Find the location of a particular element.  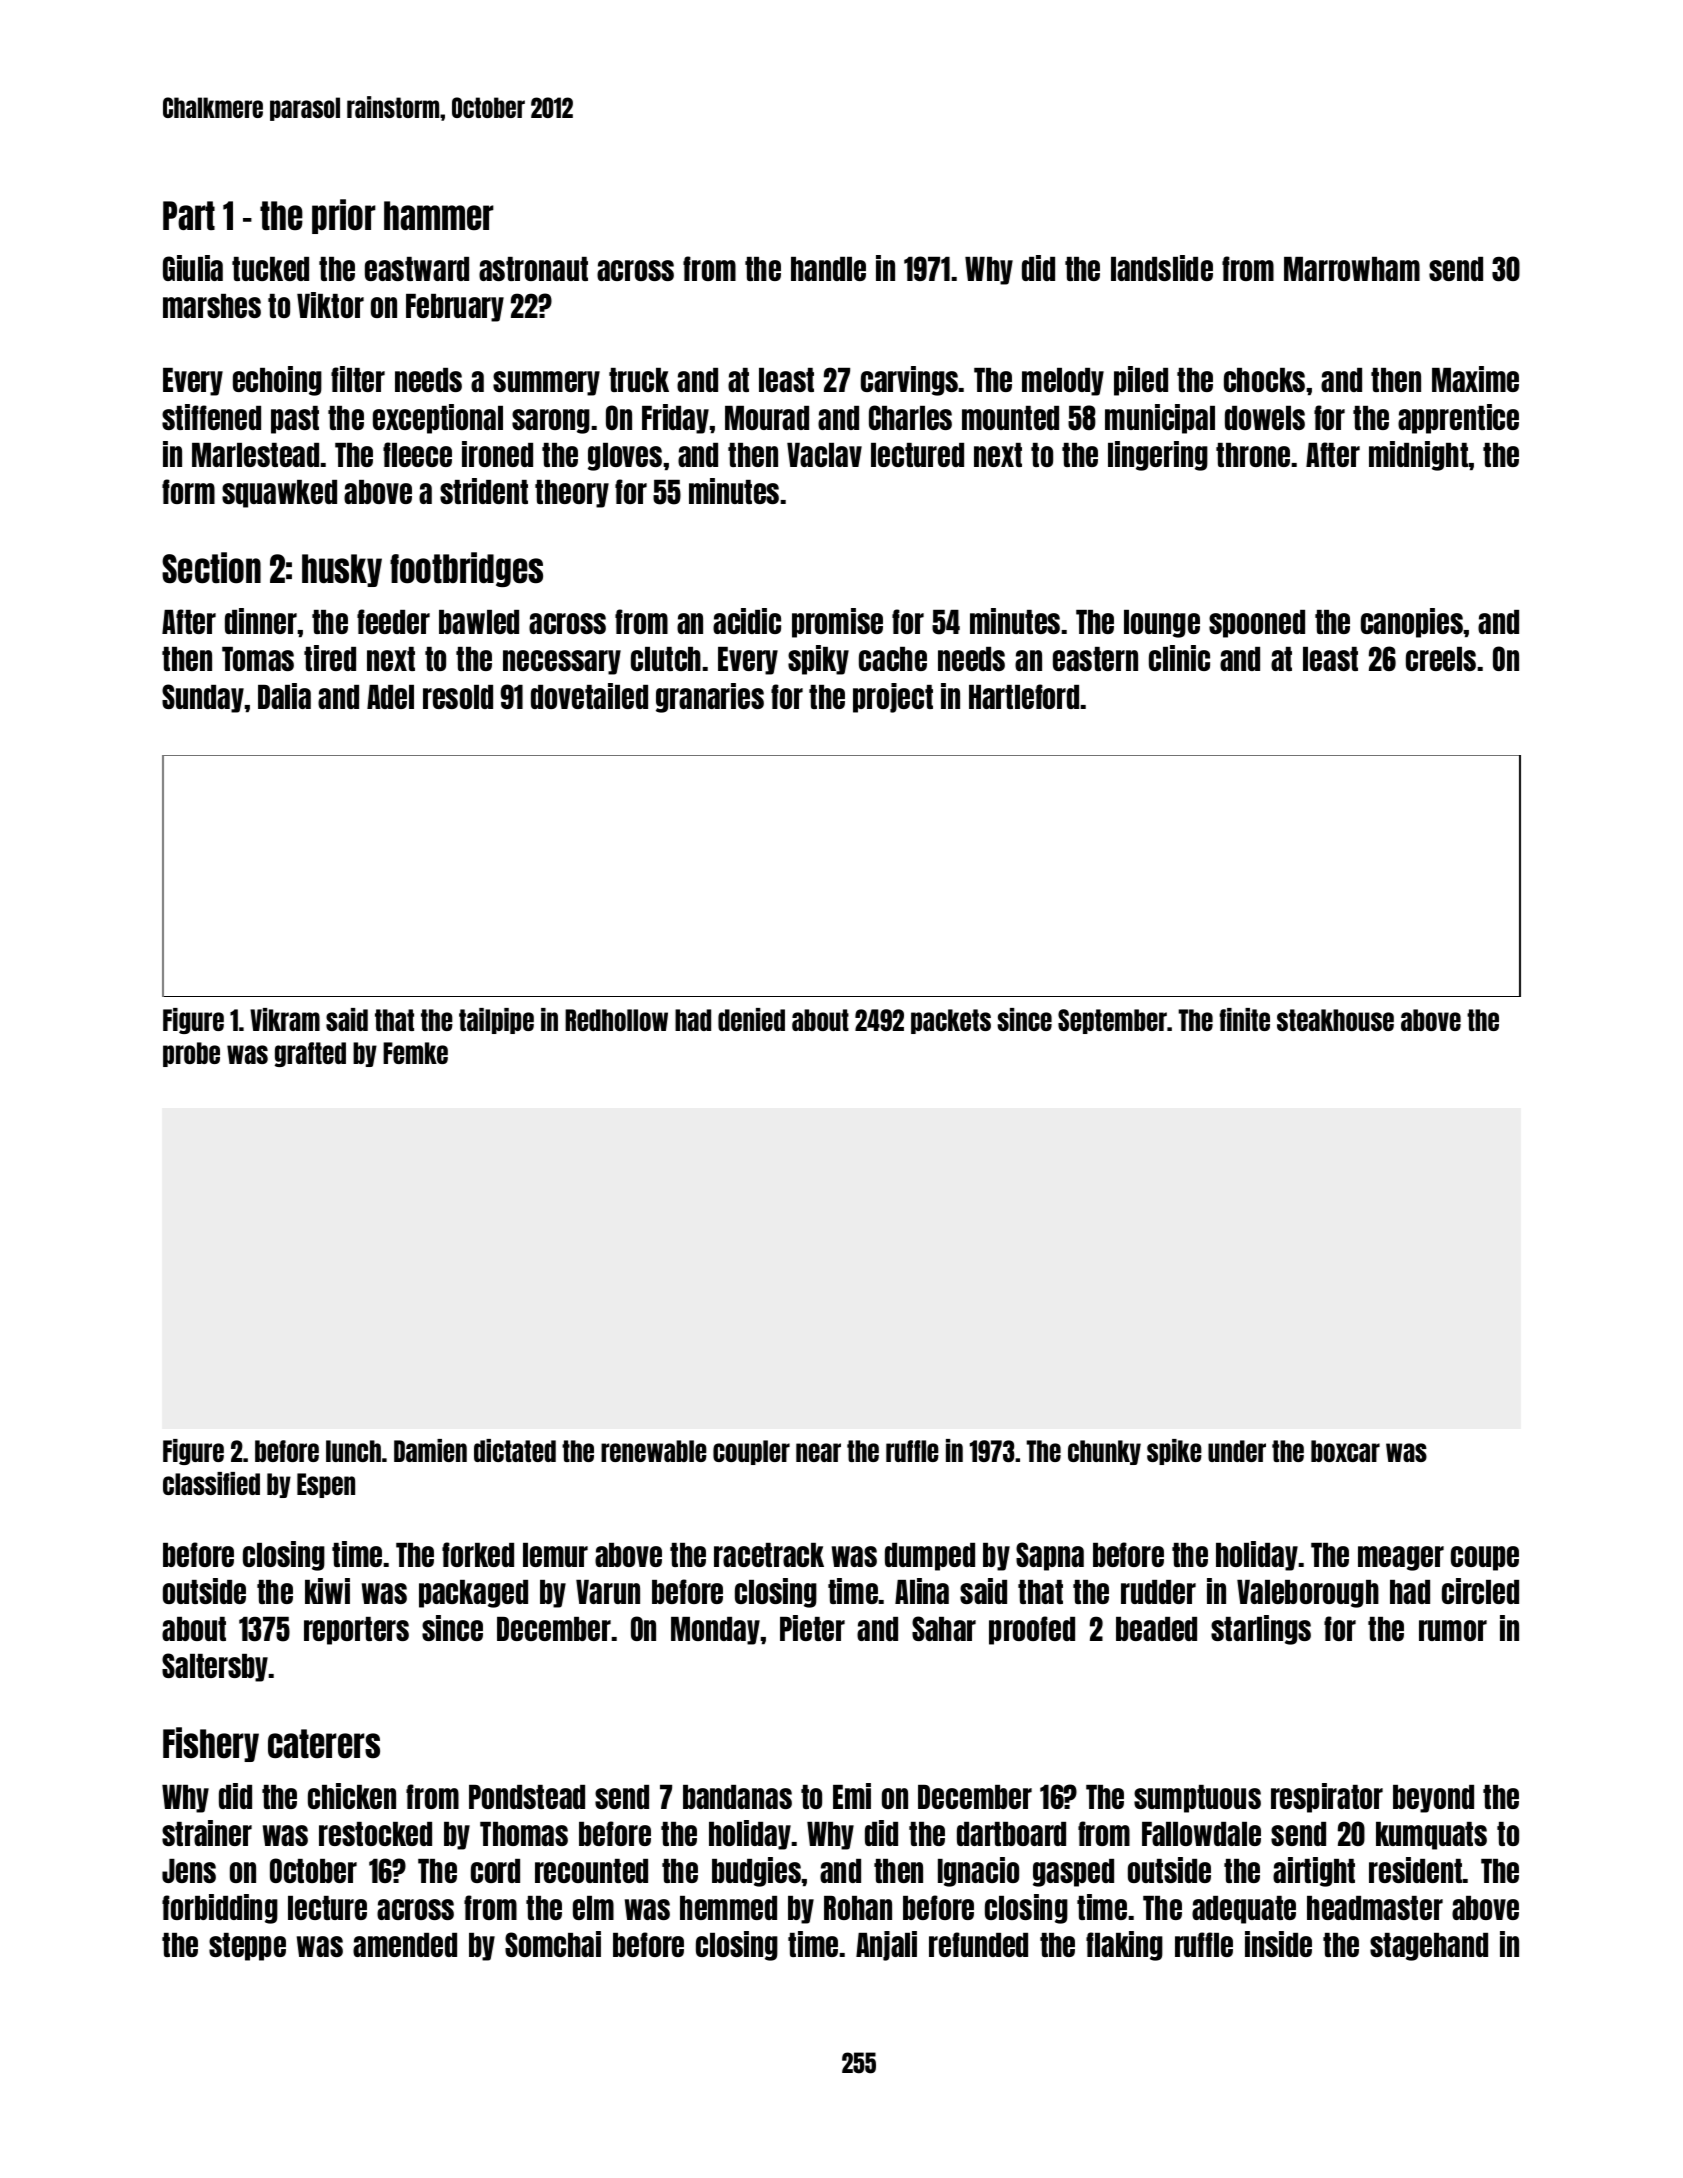

amended is located at coordinates (405, 1945).
